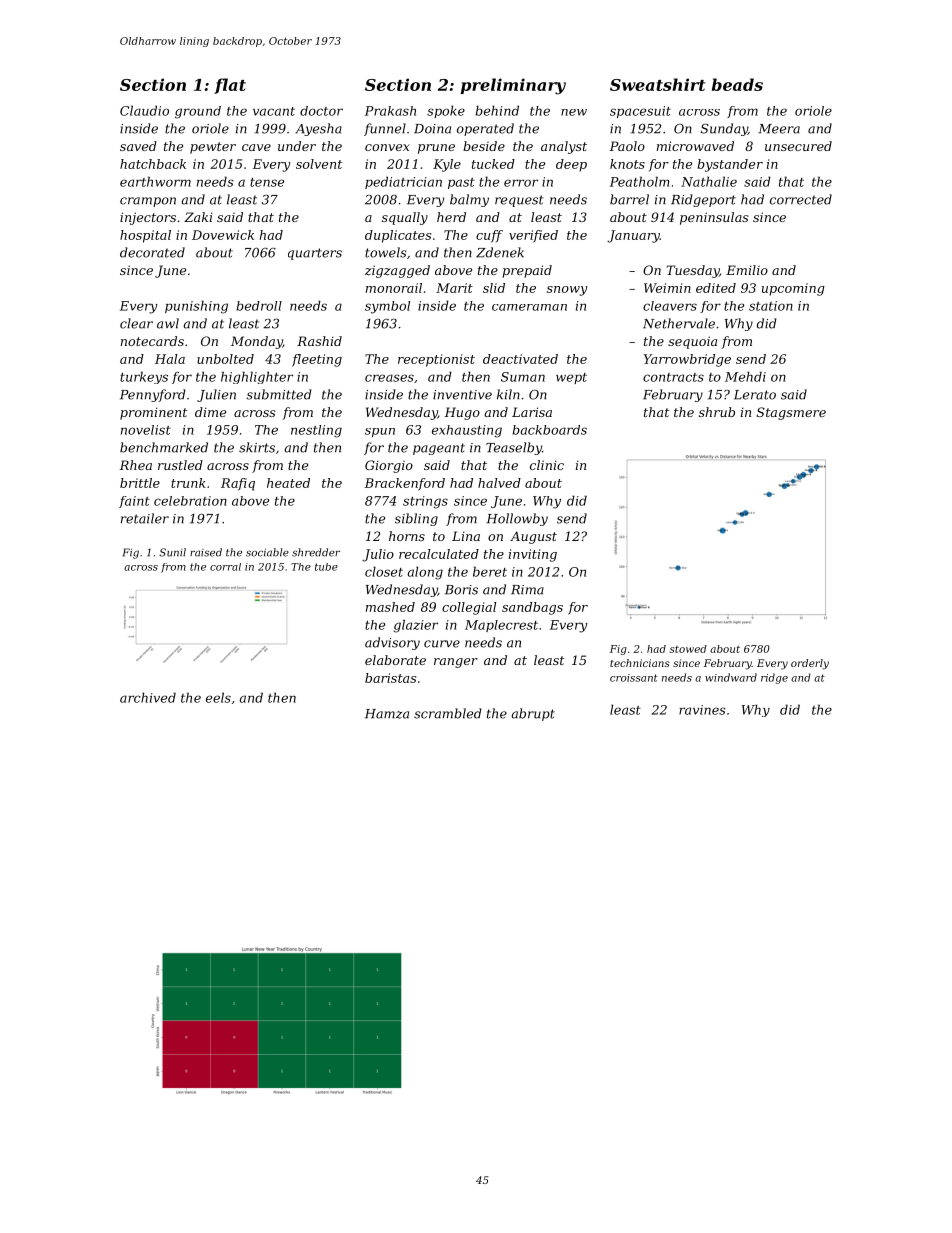  I want to click on preliminary, so click(513, 86).
